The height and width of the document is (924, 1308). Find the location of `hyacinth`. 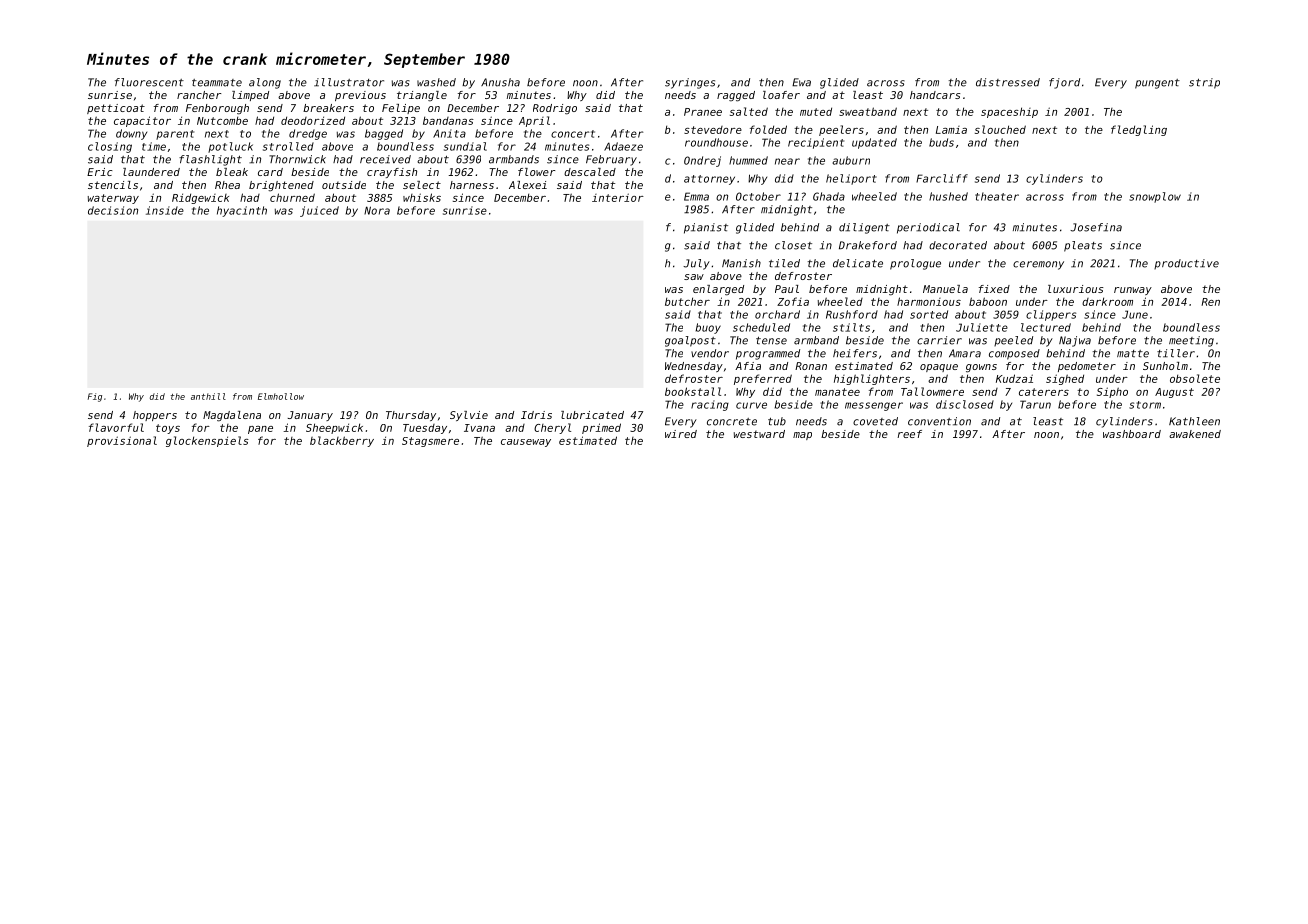

hyacinth is located at coordinates (242, 211).
